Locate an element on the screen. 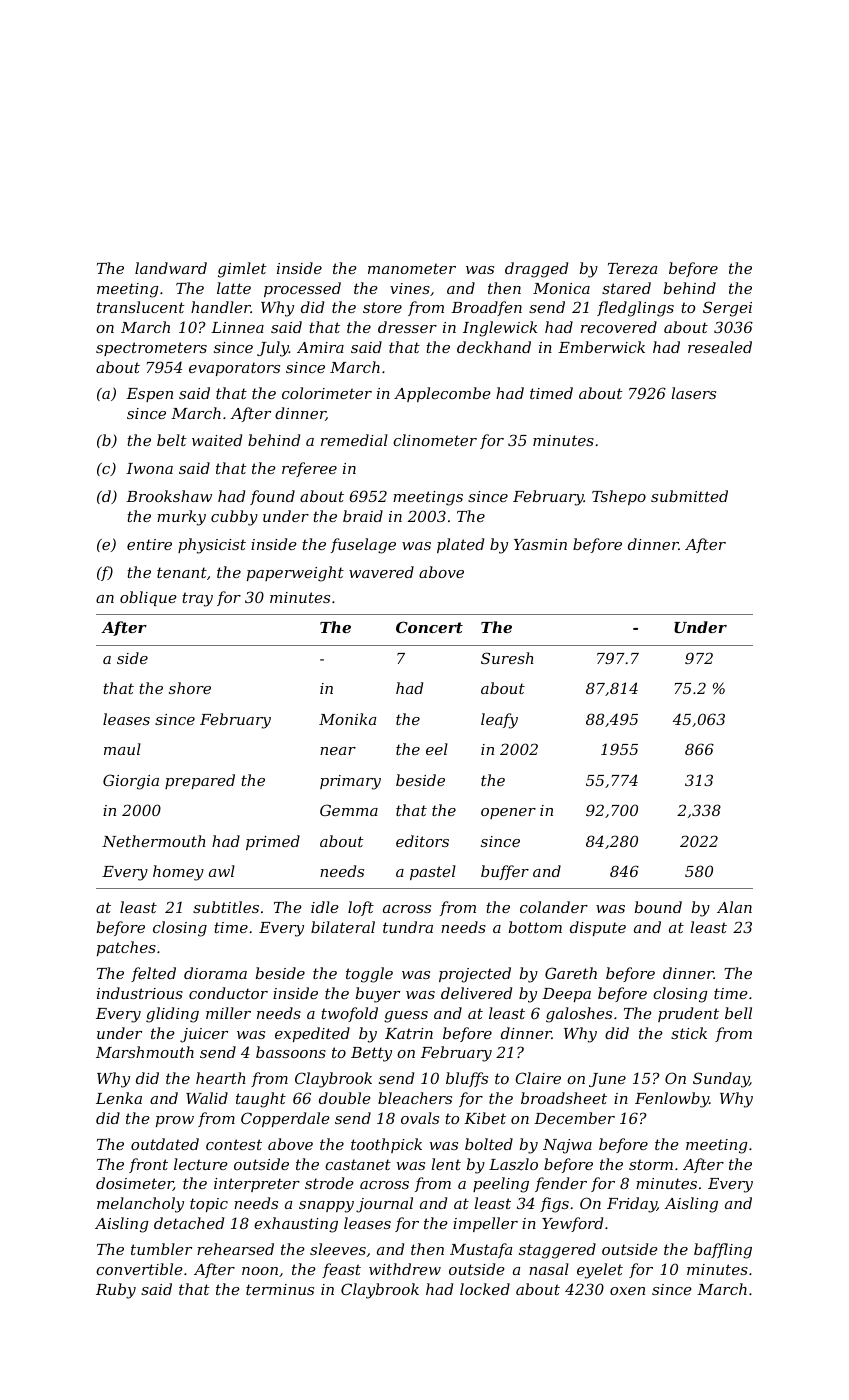  oxen is located at coordinates (627, 1291).
